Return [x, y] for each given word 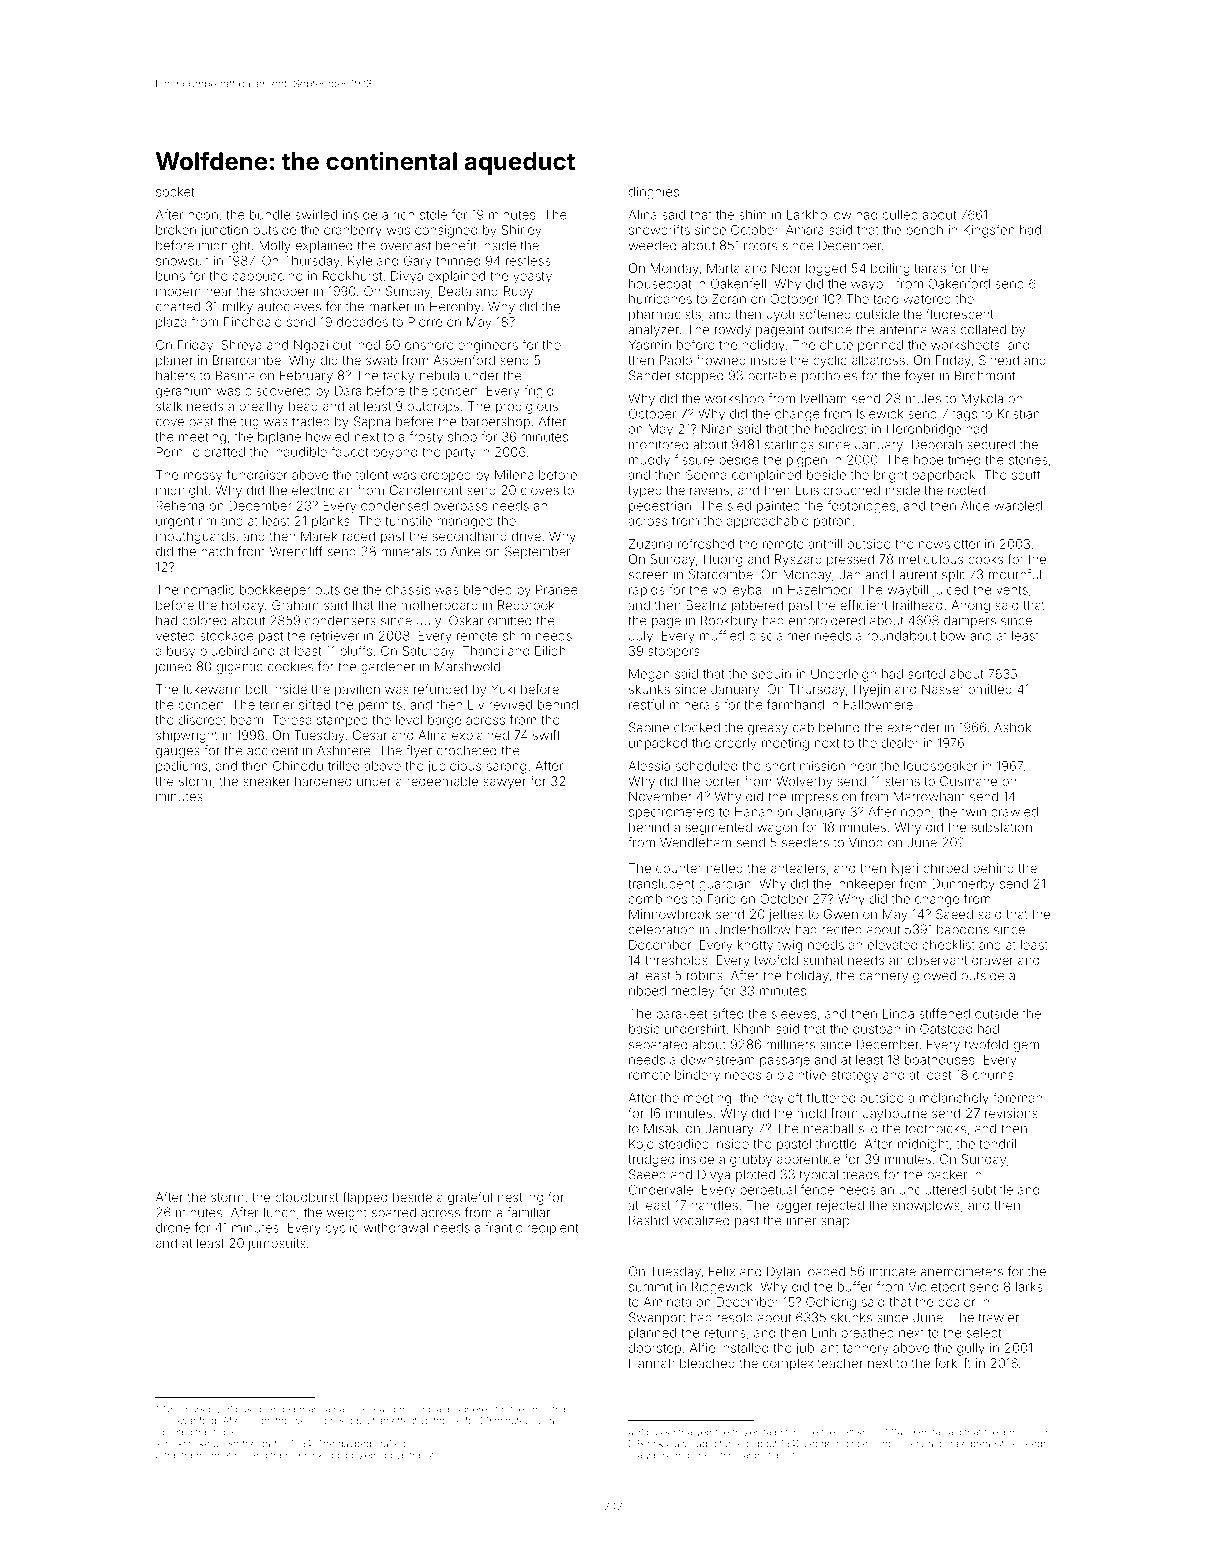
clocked [697, 727]
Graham [295, 605]
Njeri [905, 869]
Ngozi [311, 346]
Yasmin [649, 345]
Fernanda [309, 1409]
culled [900, 215]
